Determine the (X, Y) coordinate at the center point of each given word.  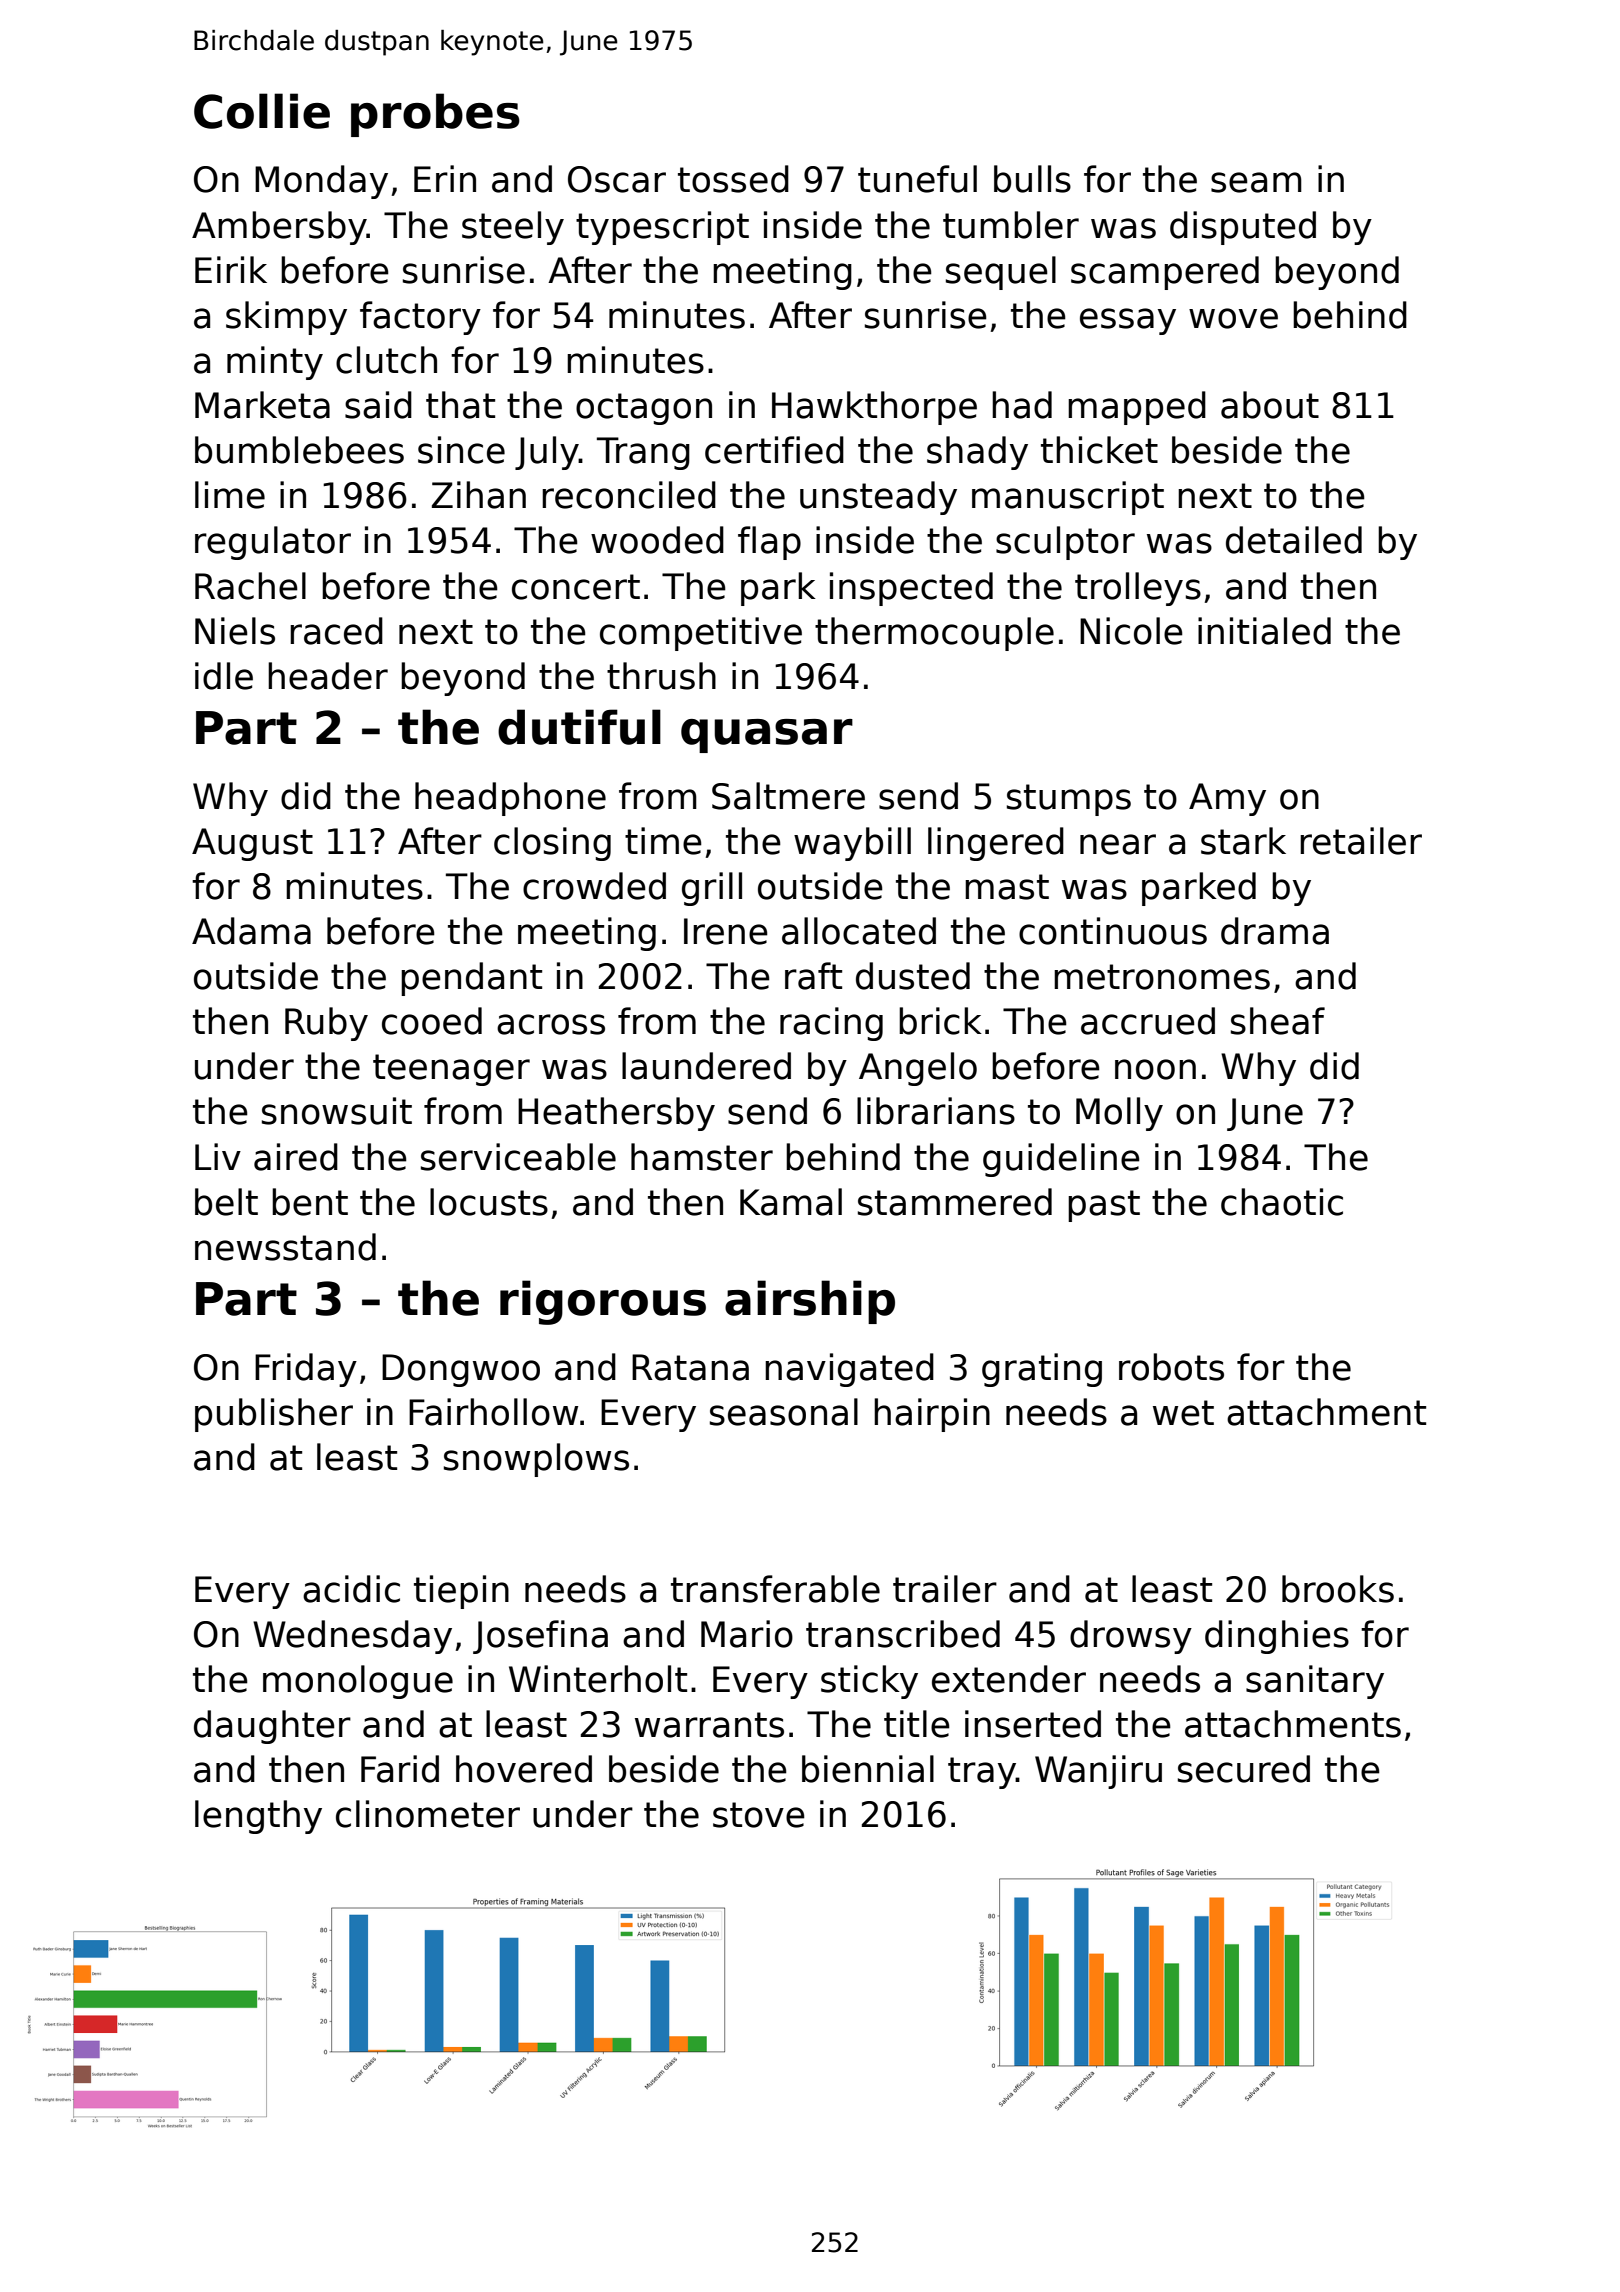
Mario (747, 1634)
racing (831, 1024)
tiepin (461, 1592)
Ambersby (279, 228)
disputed (1243, 228)
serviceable (518, 1157)
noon (1155, 1069)
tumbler (1011, 225)
